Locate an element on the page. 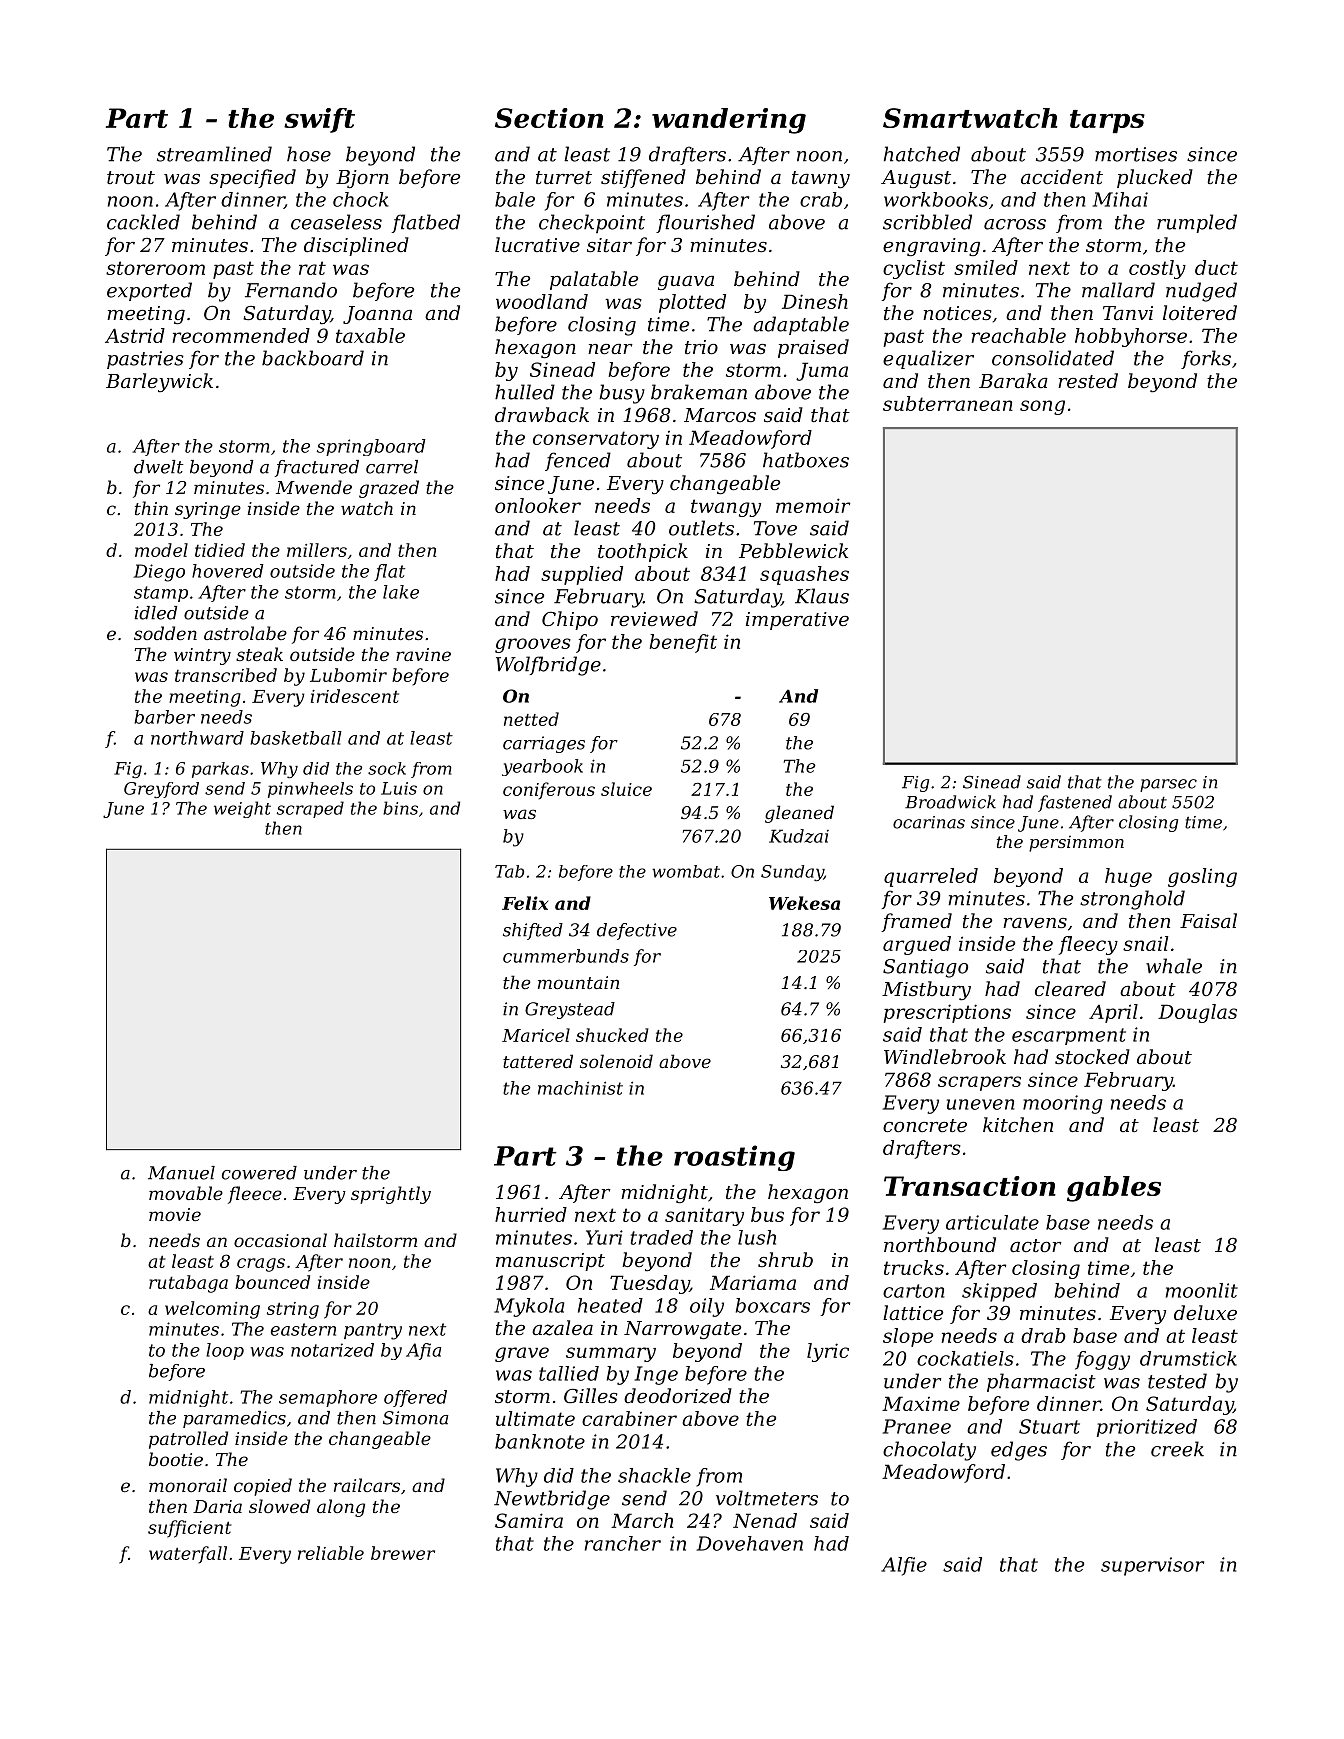 The width and height of the image is (1344, 1739). reachable is located at coordinates (1018, 335).
